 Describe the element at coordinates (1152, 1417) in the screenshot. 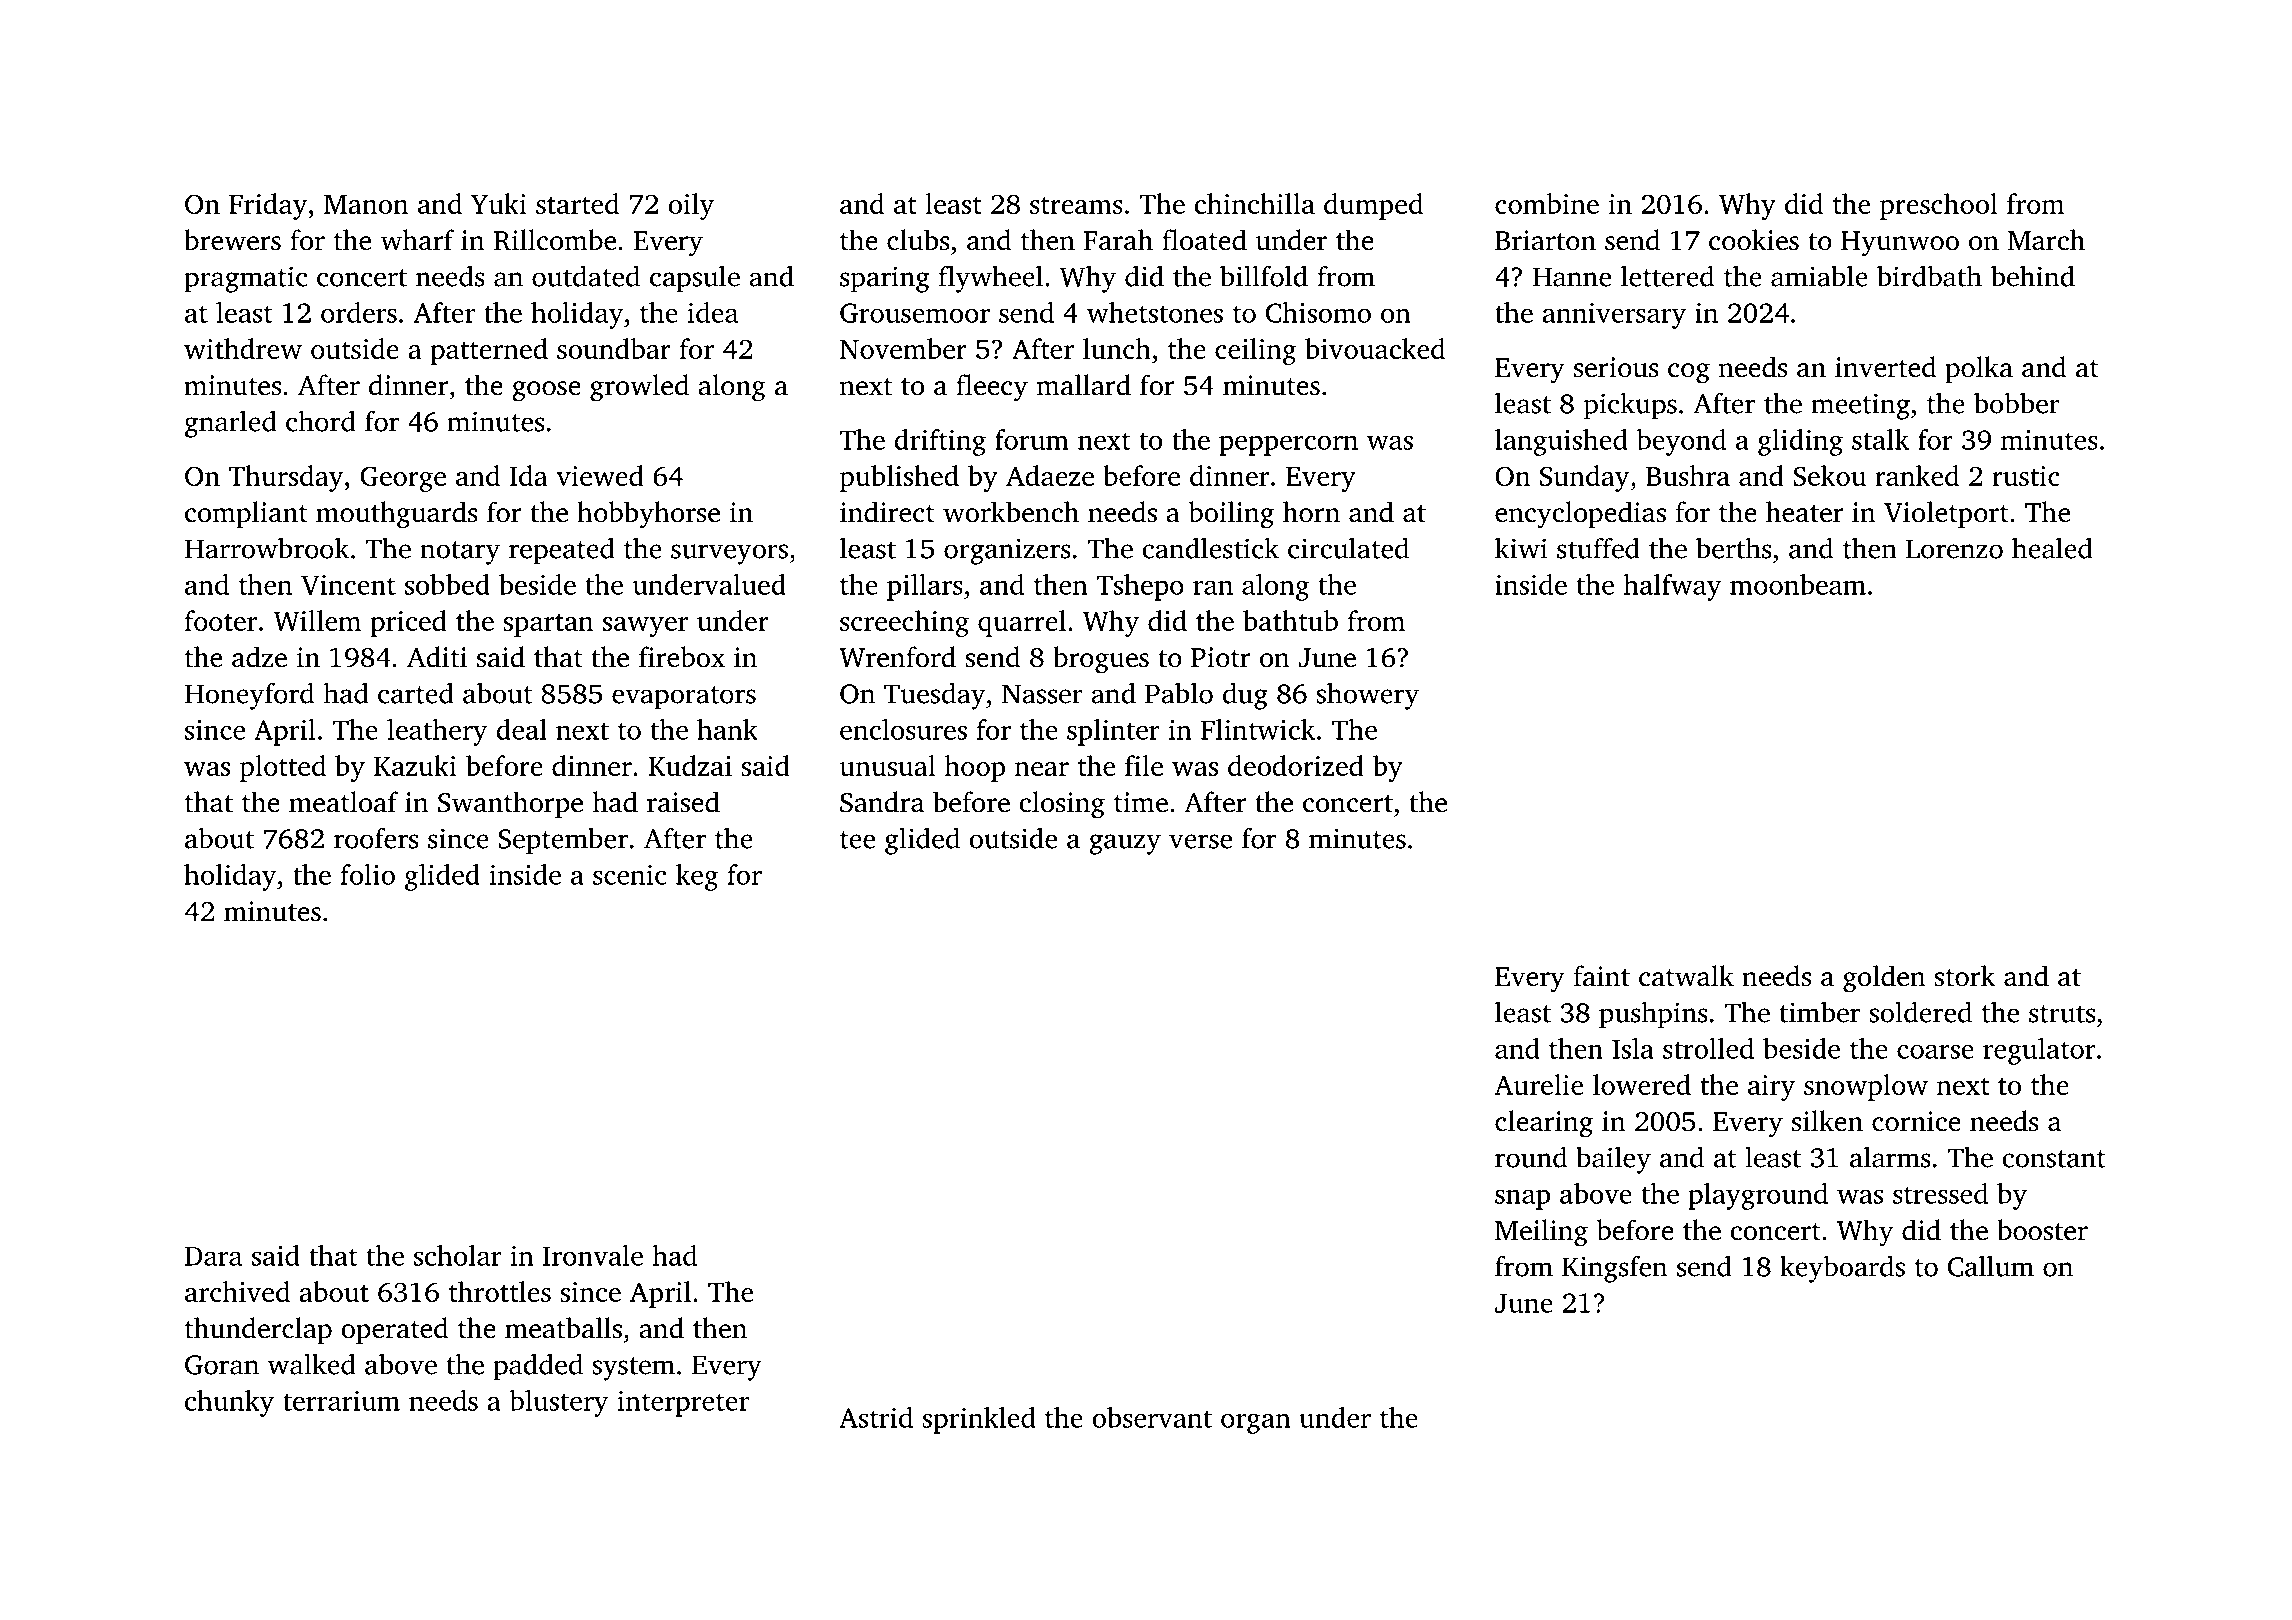

I see `observant` at that location.
